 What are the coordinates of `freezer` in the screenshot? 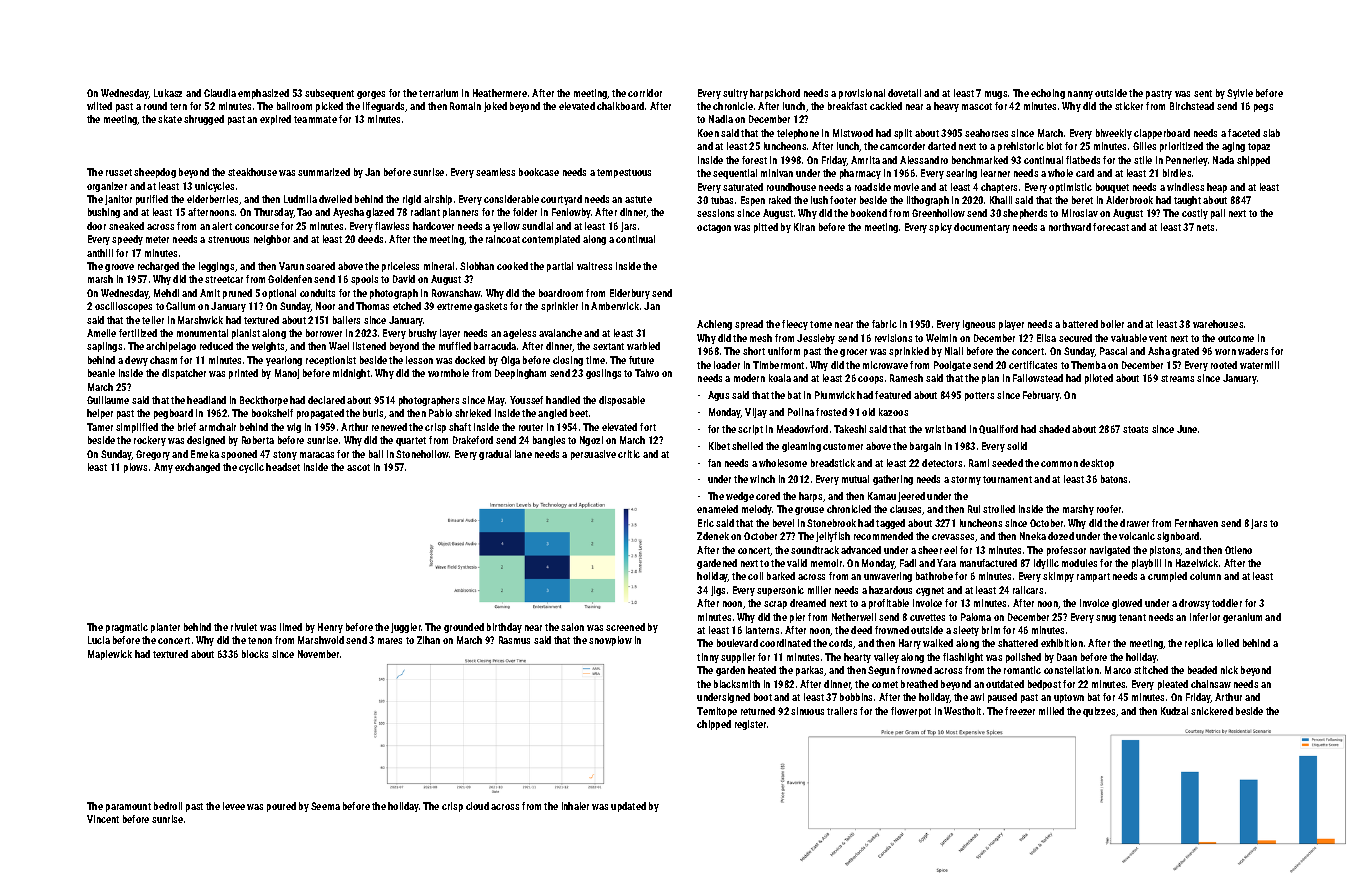 It's located at (1020, 711).
